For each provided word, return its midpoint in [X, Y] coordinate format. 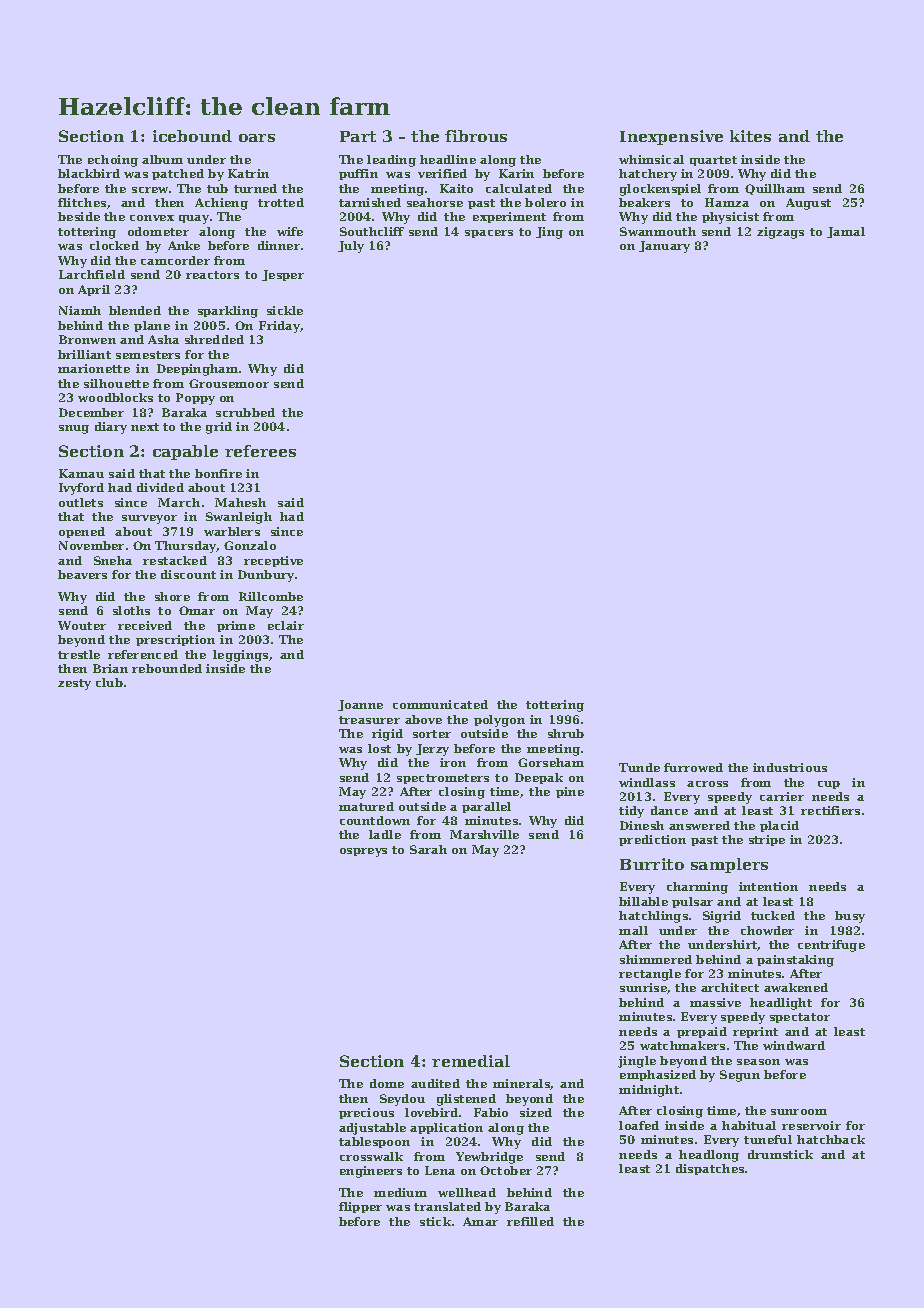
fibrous [476, 136]
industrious [790, 767]
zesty [74, 684]
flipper [360, 1207]
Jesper [283, 275]
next [145, 427]
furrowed [693, 767]
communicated [440, 704]
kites [750, 136]
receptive [273, 561]
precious [366, 1113]
